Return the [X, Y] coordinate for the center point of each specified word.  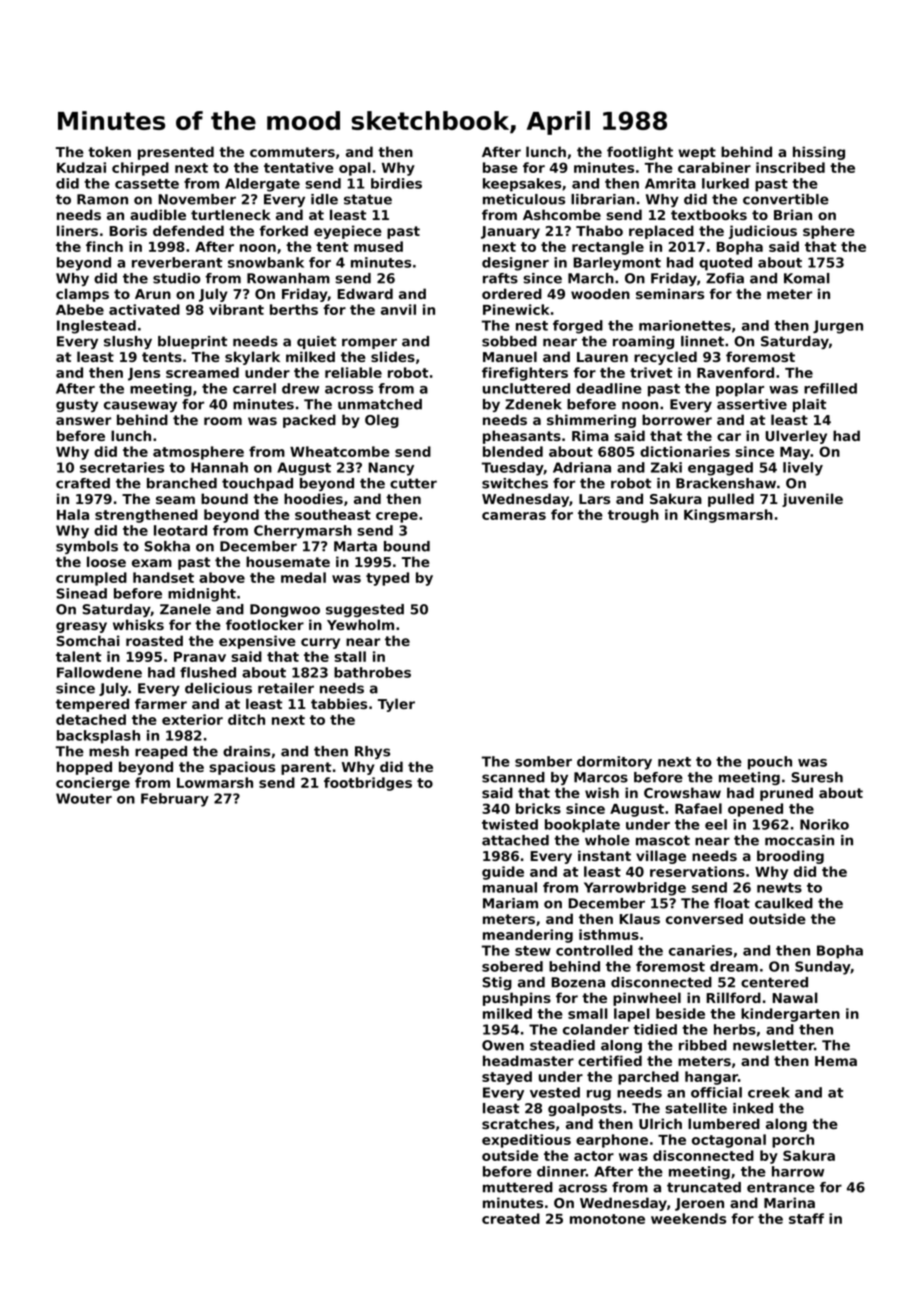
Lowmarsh [215, 782]
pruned [786, 794]
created [511, 1218]
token [109, 151]
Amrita [670, 183]
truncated [704, 1187]
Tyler [396, 705]
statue [368, 199]
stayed [507, 1078]
